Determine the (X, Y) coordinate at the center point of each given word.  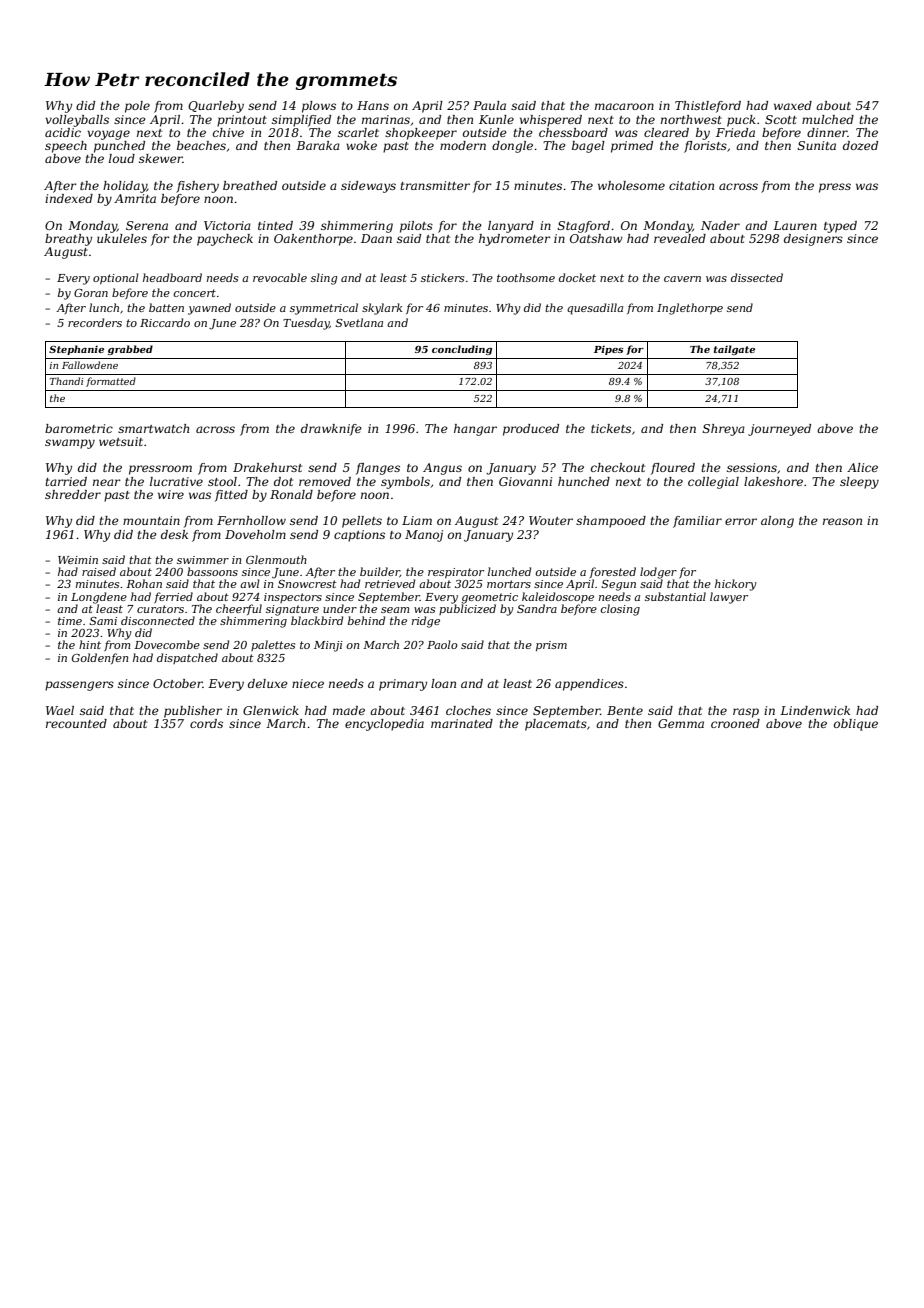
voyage (108, 135)
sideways (368, 187)
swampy (70, 444)
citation (691, 185)
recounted (76, 723)
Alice (862, 467)
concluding (462, 350)
